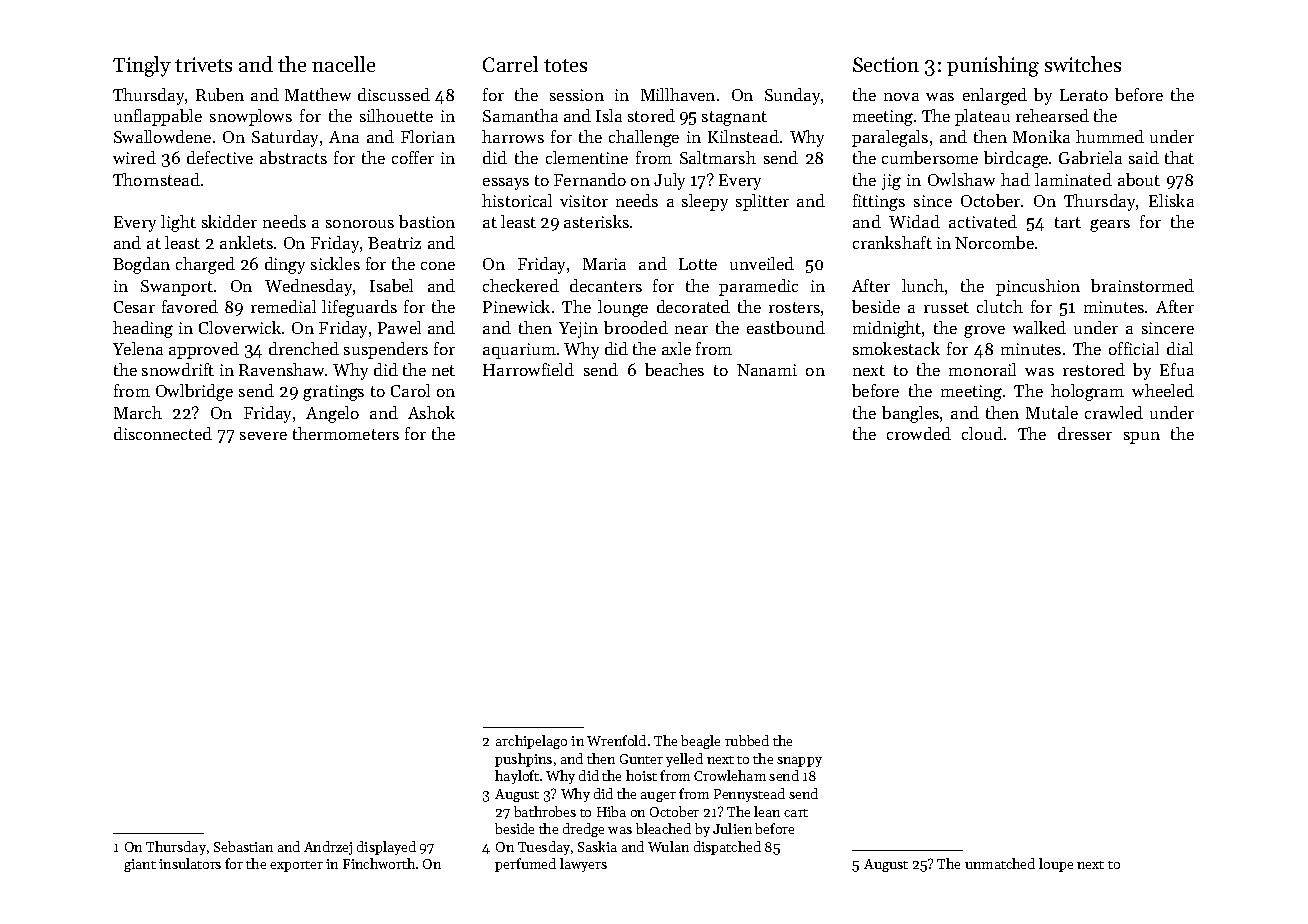  I want to click on spun, so click(1142, 438).
